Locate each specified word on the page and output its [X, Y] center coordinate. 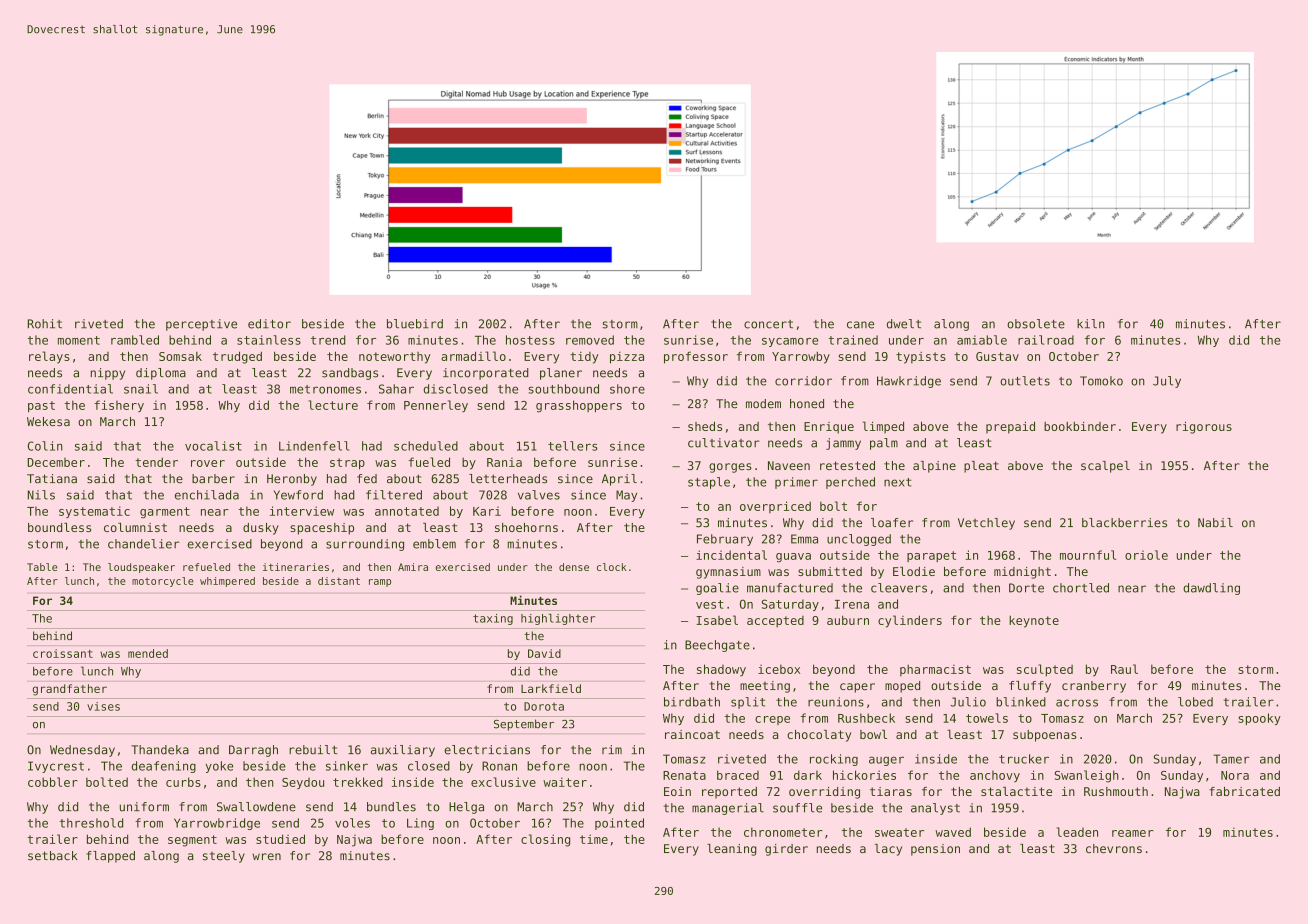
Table [42, 567]
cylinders [910, 621]
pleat [981, 467]
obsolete [1036, 324]
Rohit [45, 324]
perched [850, 483]
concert [768, 324]
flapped [110, 857]
